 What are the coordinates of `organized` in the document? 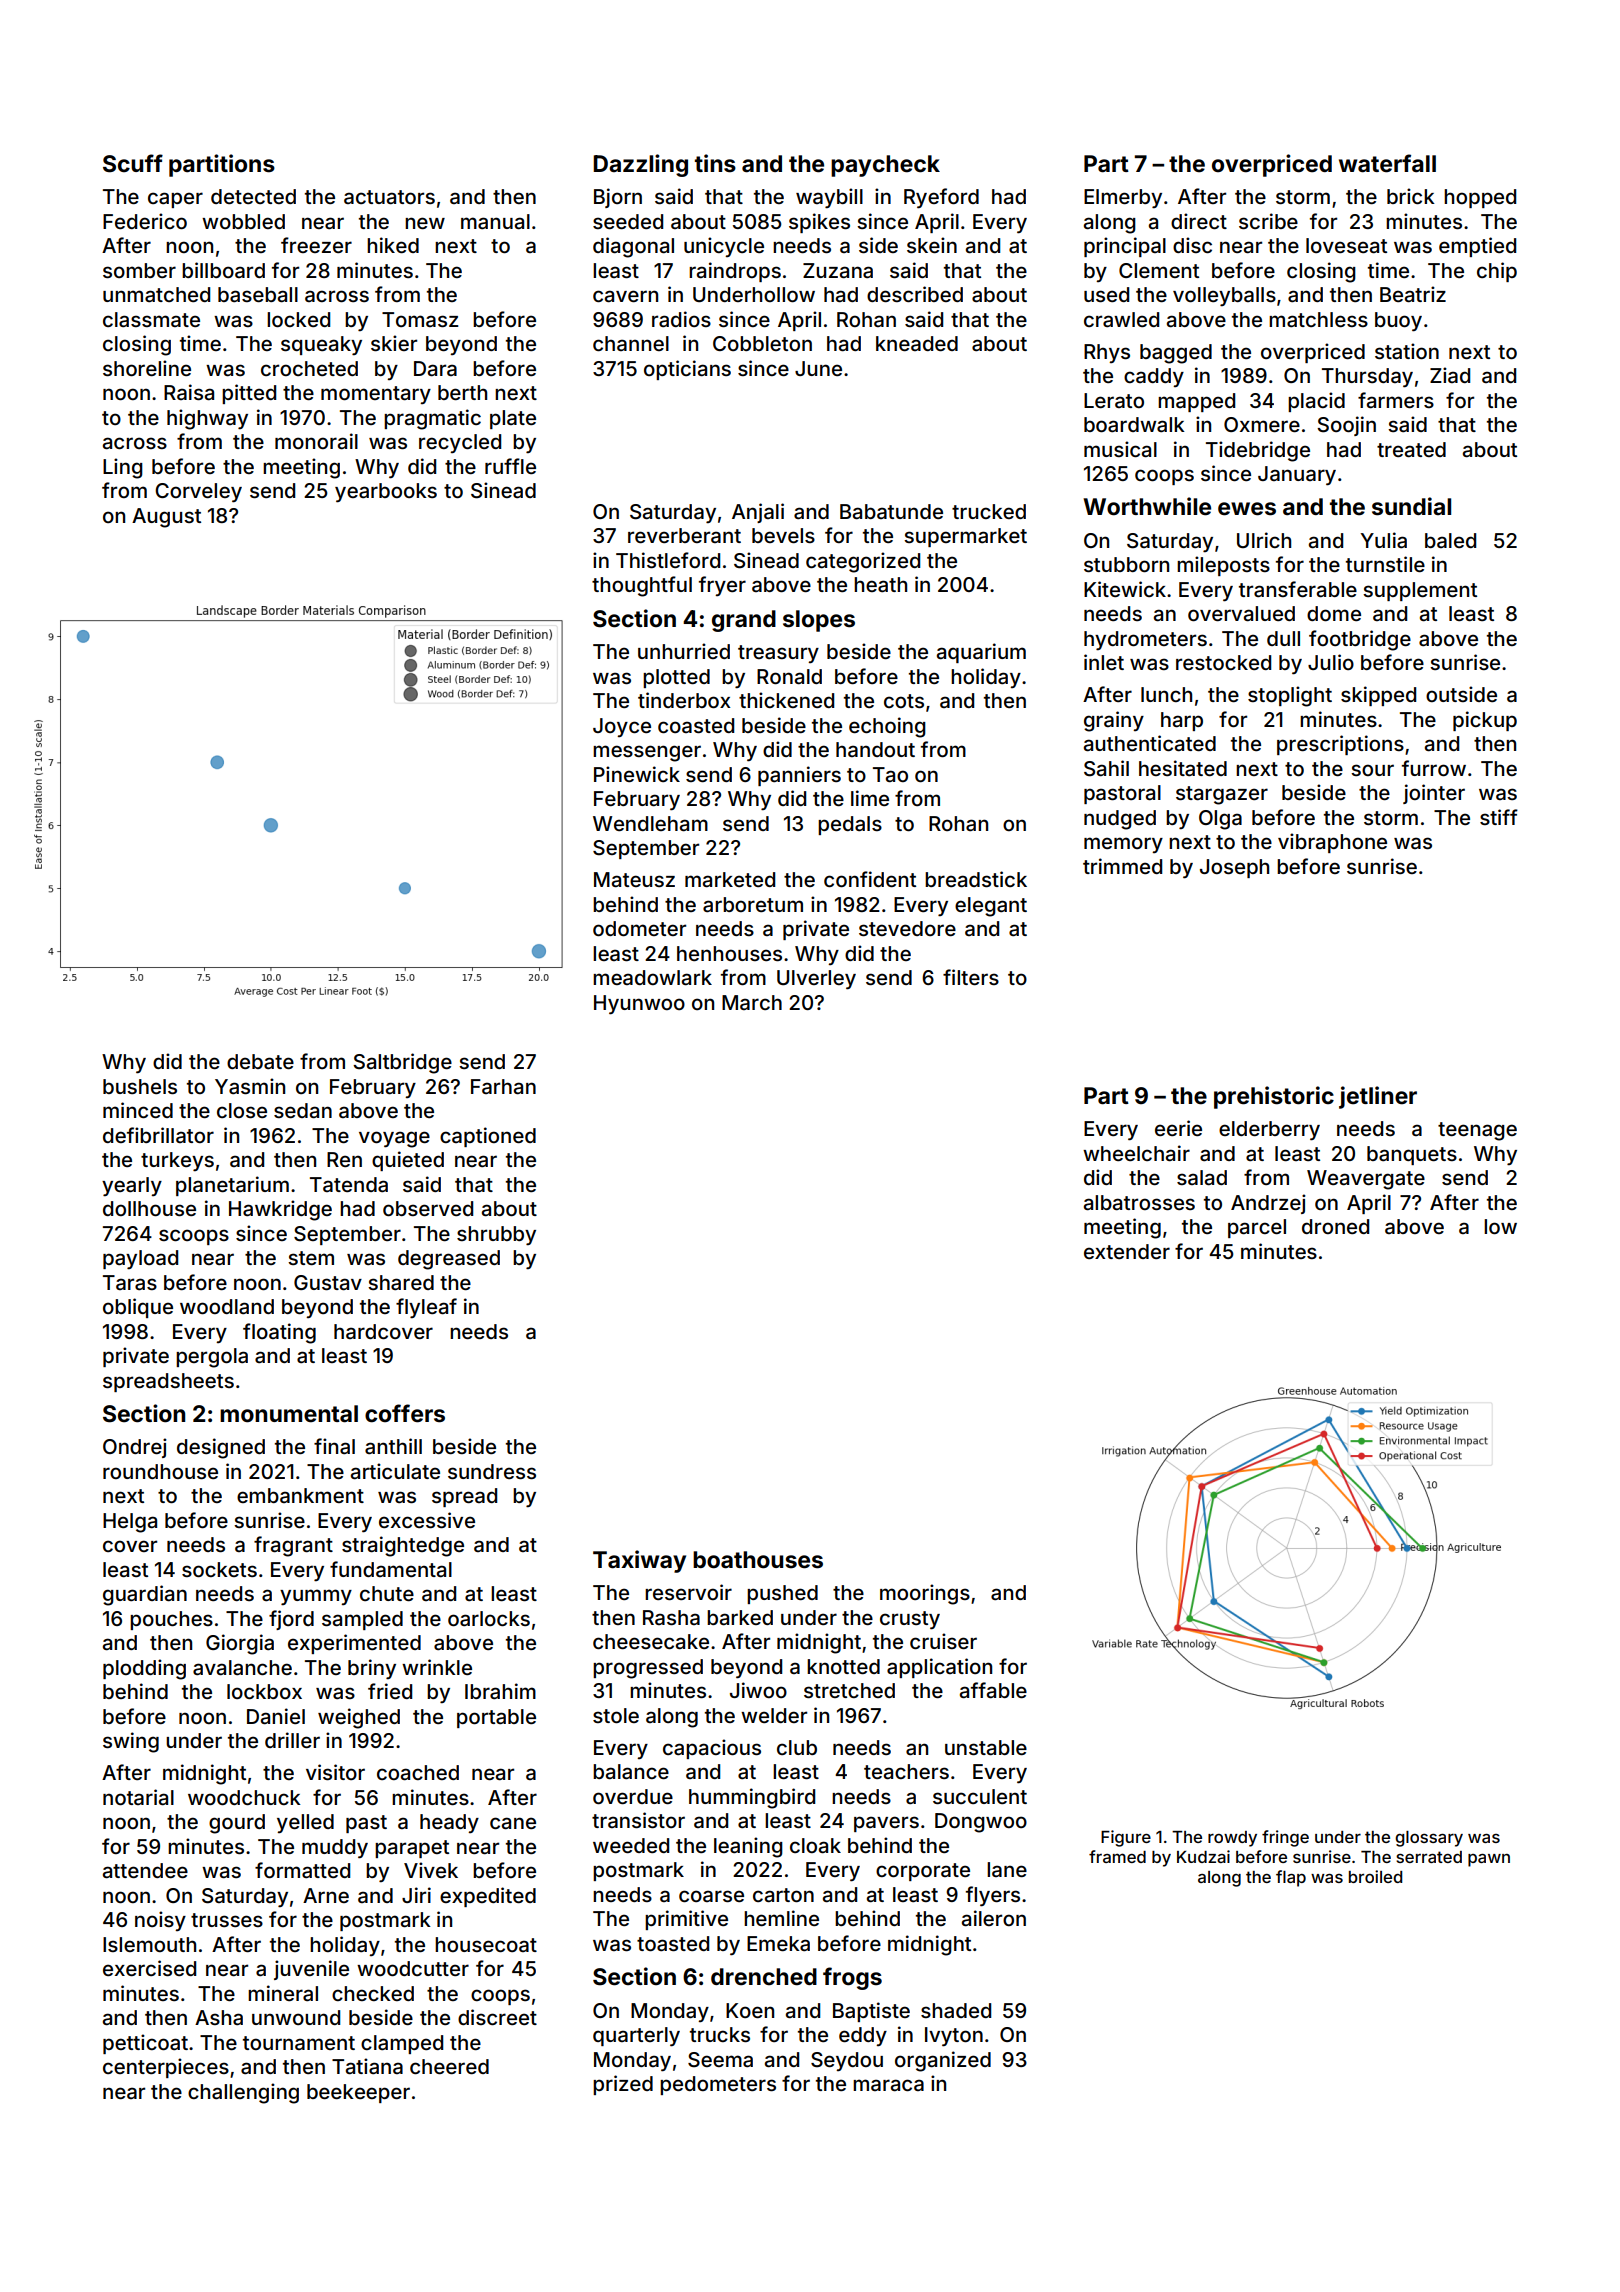 It's located at (943, 2061).
